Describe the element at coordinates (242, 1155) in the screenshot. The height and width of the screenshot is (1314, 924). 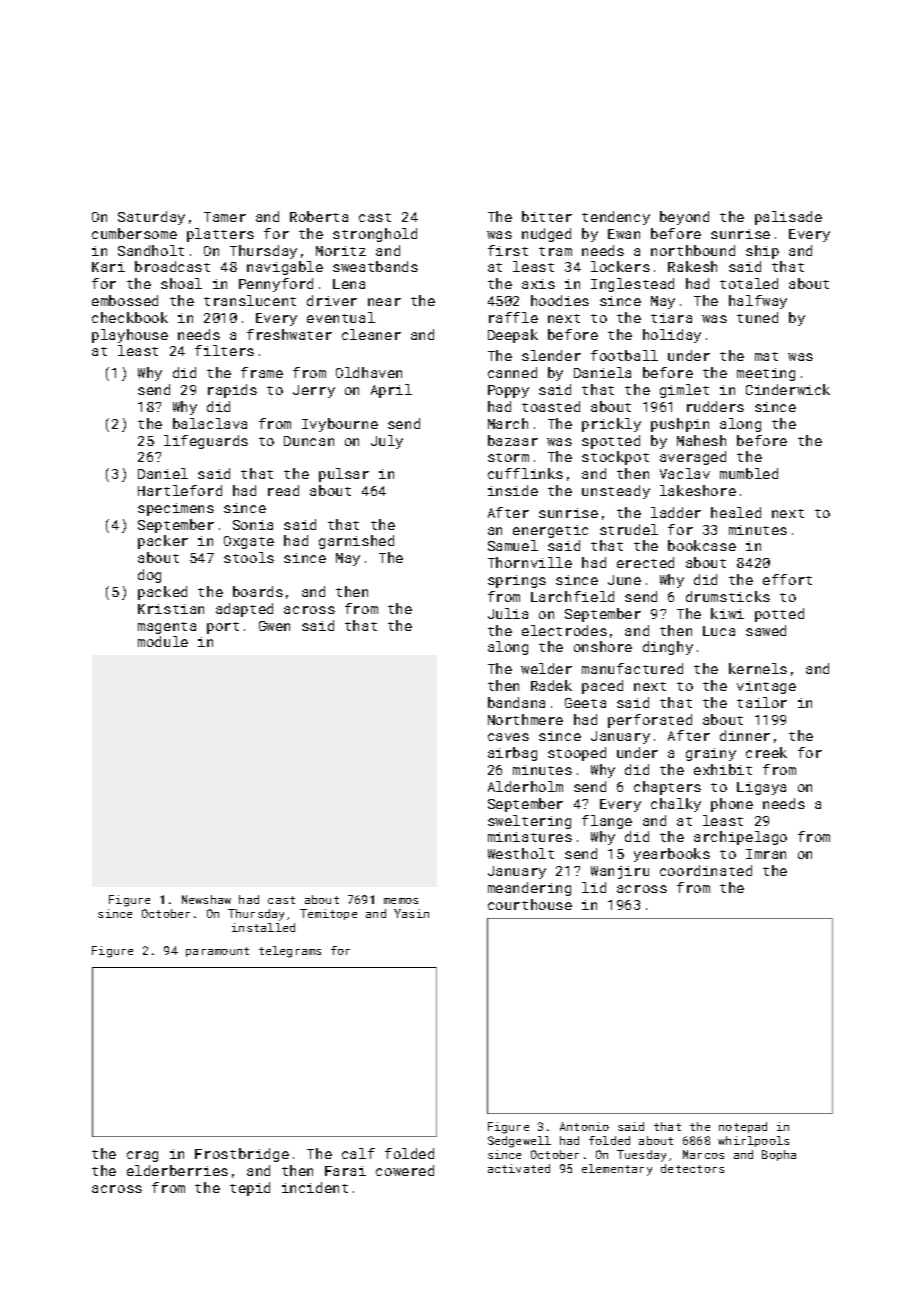
I see `Frostbridge` at that location.
